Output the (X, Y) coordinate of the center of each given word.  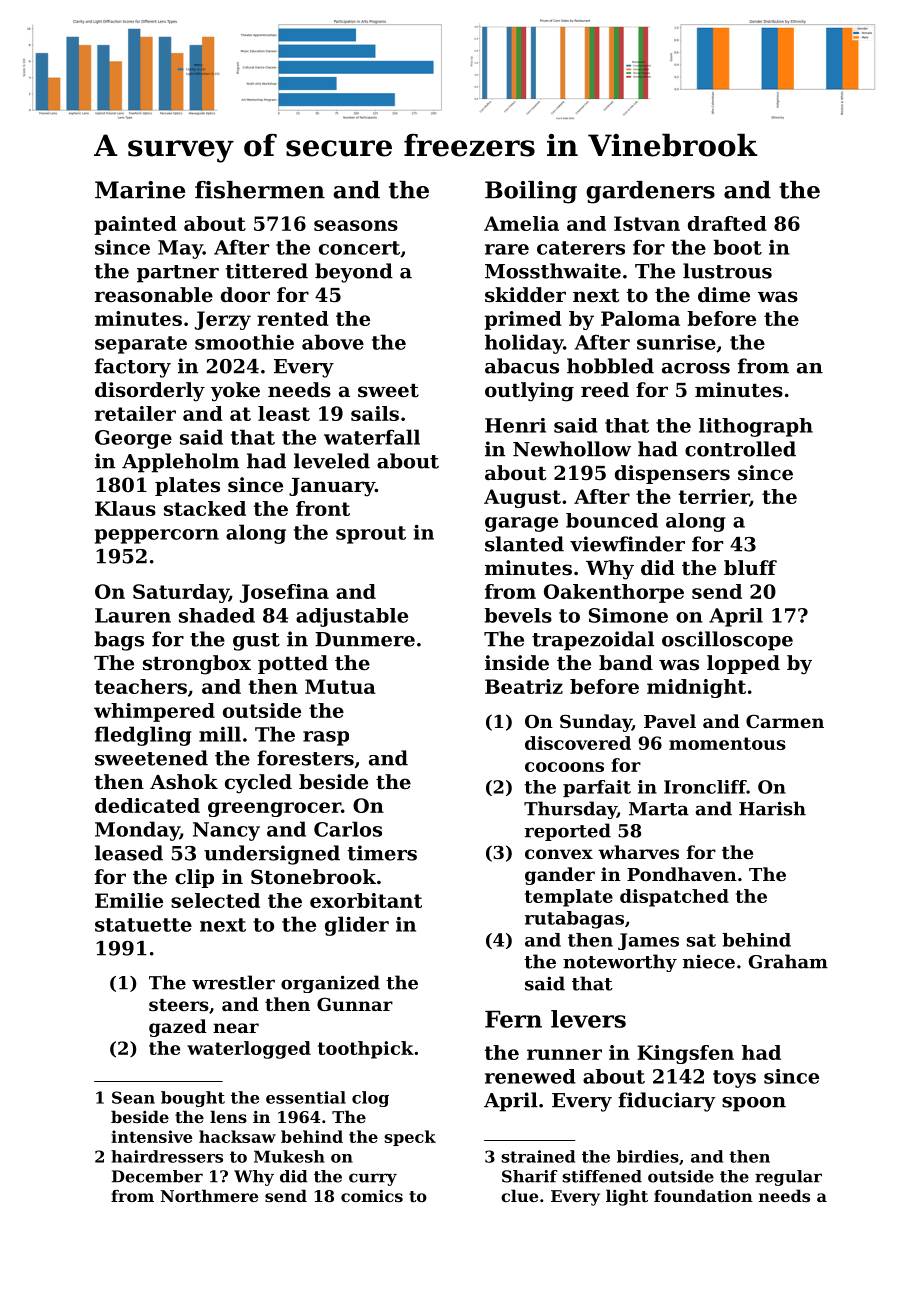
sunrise (676, 342)
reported (568, 832)
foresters (305, 758)
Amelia (521, 223)
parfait (597, 788)
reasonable (154, 295)
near (236, 1028)
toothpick (366, 1050)
